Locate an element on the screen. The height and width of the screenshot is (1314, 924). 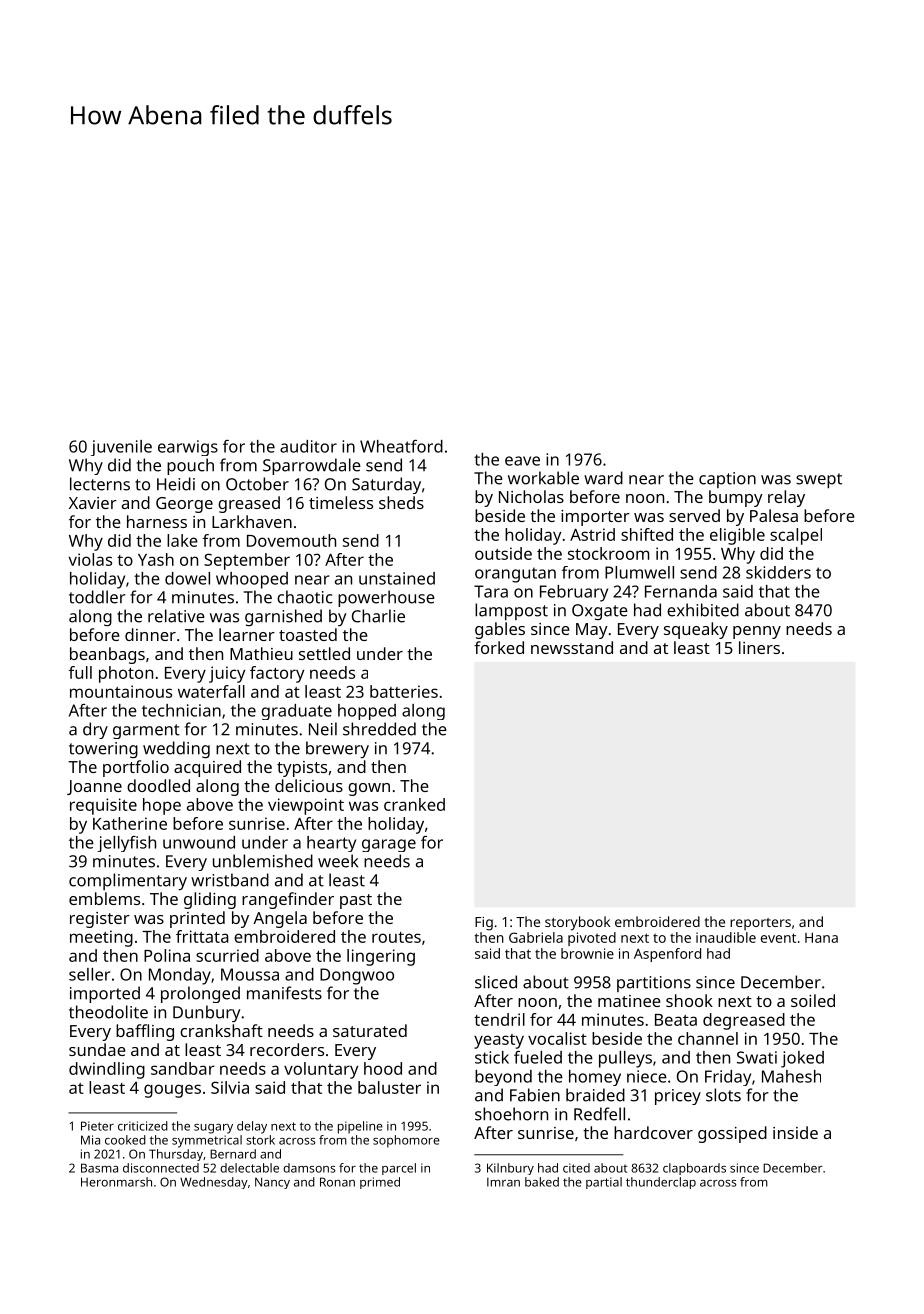
Silvia is located at coordinates (230, 1087).
